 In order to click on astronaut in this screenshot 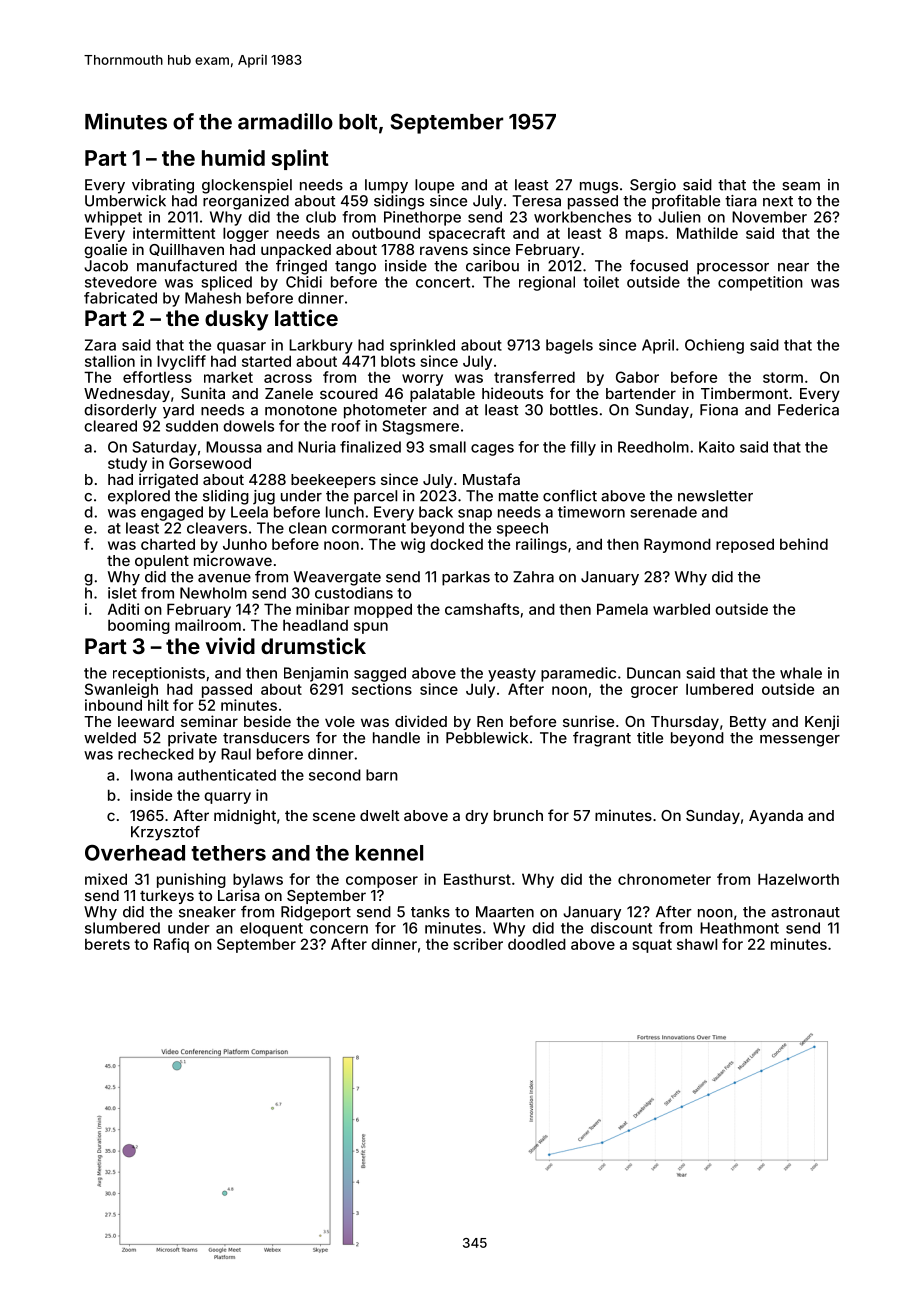, I will do `click(805, 912)`.
